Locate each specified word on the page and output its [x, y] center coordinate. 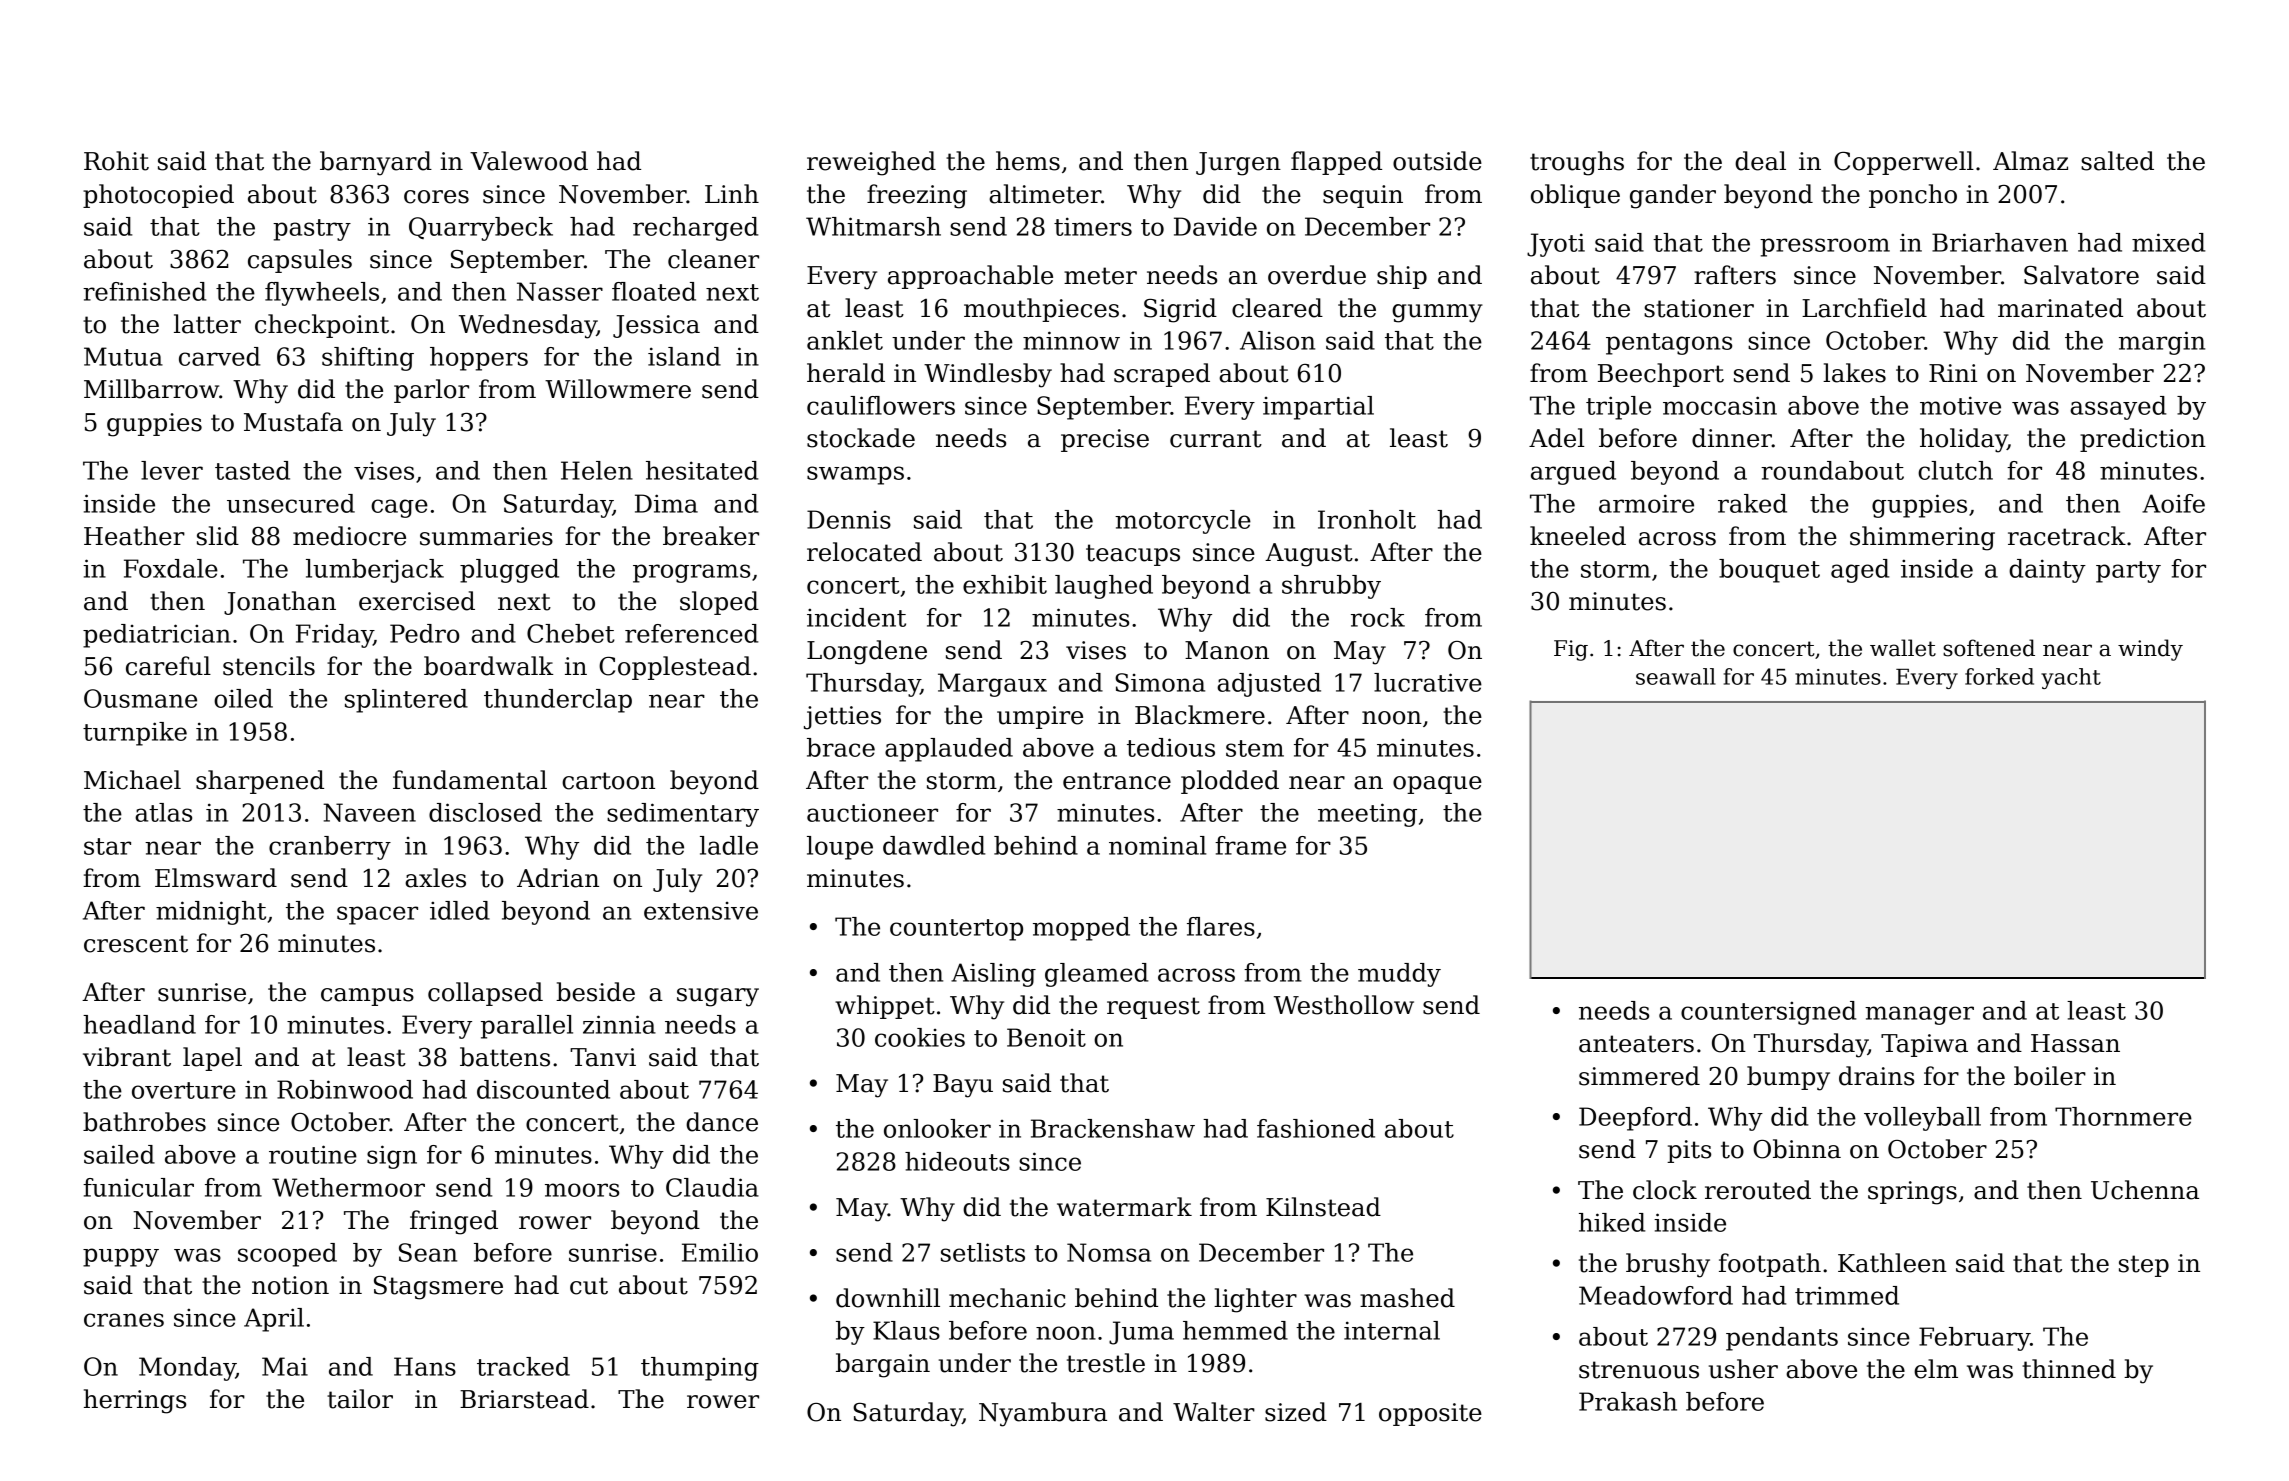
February [1974, 1339]
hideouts [957, 1161]
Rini [1953, 373]
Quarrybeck [481, 229]
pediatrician [157, 636]
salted [2117, 161]
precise [1105, 440]
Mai [285, 1366]
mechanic [1007, 1298]
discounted [543, 1089]
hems [1028, 161]
